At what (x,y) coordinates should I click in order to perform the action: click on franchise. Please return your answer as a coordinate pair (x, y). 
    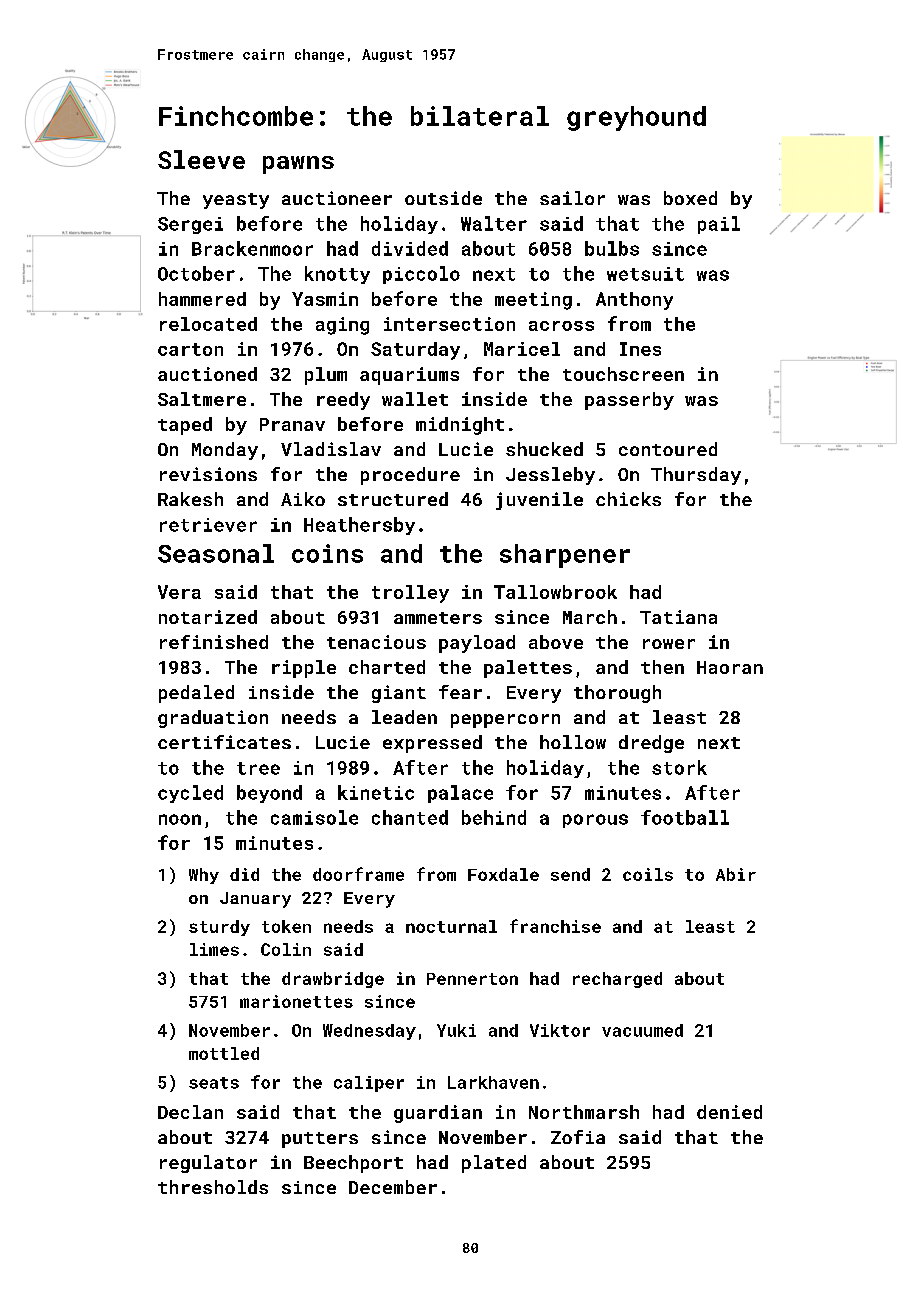
    Looking at the image, I should click on (555, 926).
